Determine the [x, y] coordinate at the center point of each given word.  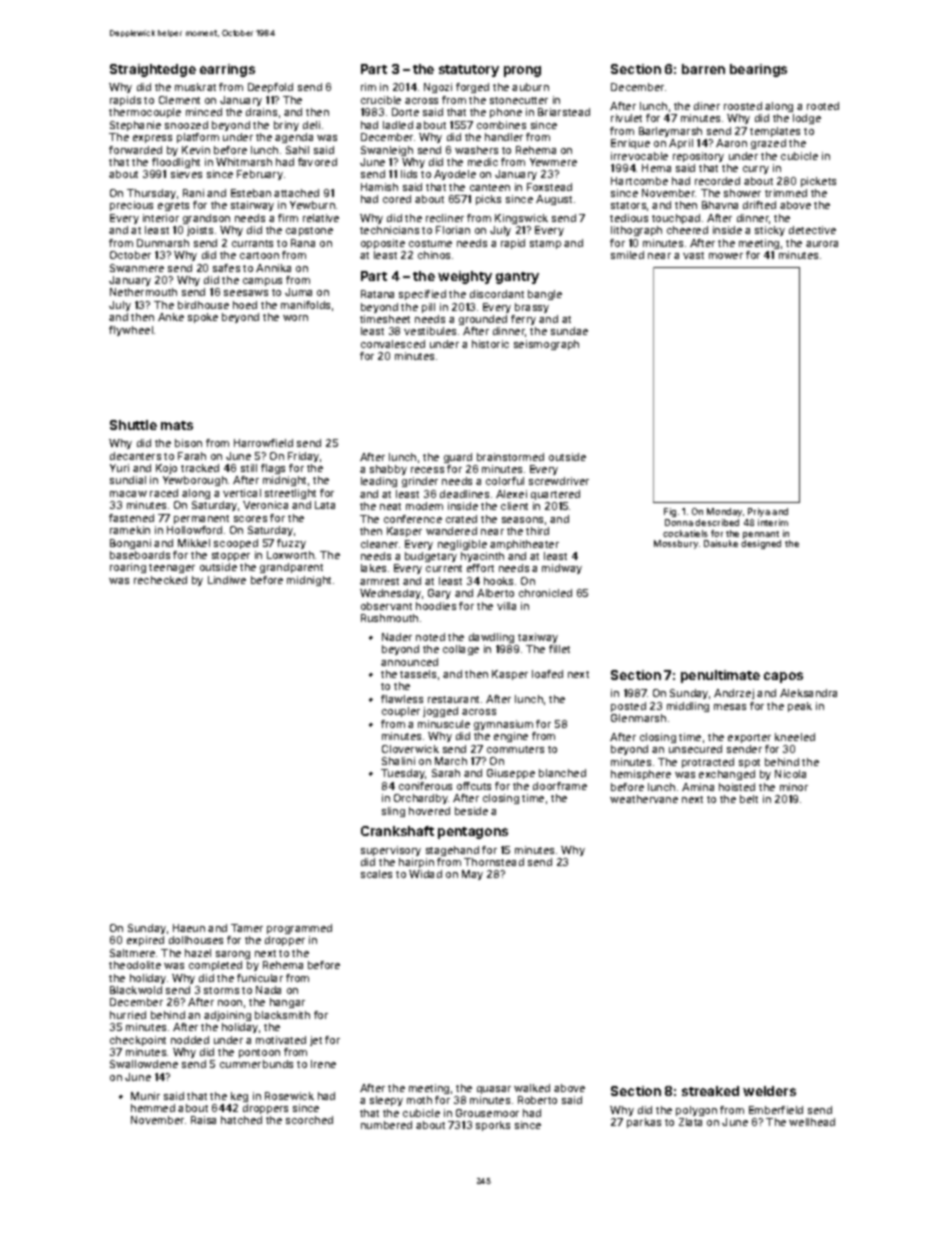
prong [522, 71]
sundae [569, 331]
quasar [494, 1090]
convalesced [393, 344]
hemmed [153, 1108]
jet [316, 1041]
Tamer [247, 928]
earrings [227, 70]
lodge [807, 119]
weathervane [644, 799]
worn [295, 318]
